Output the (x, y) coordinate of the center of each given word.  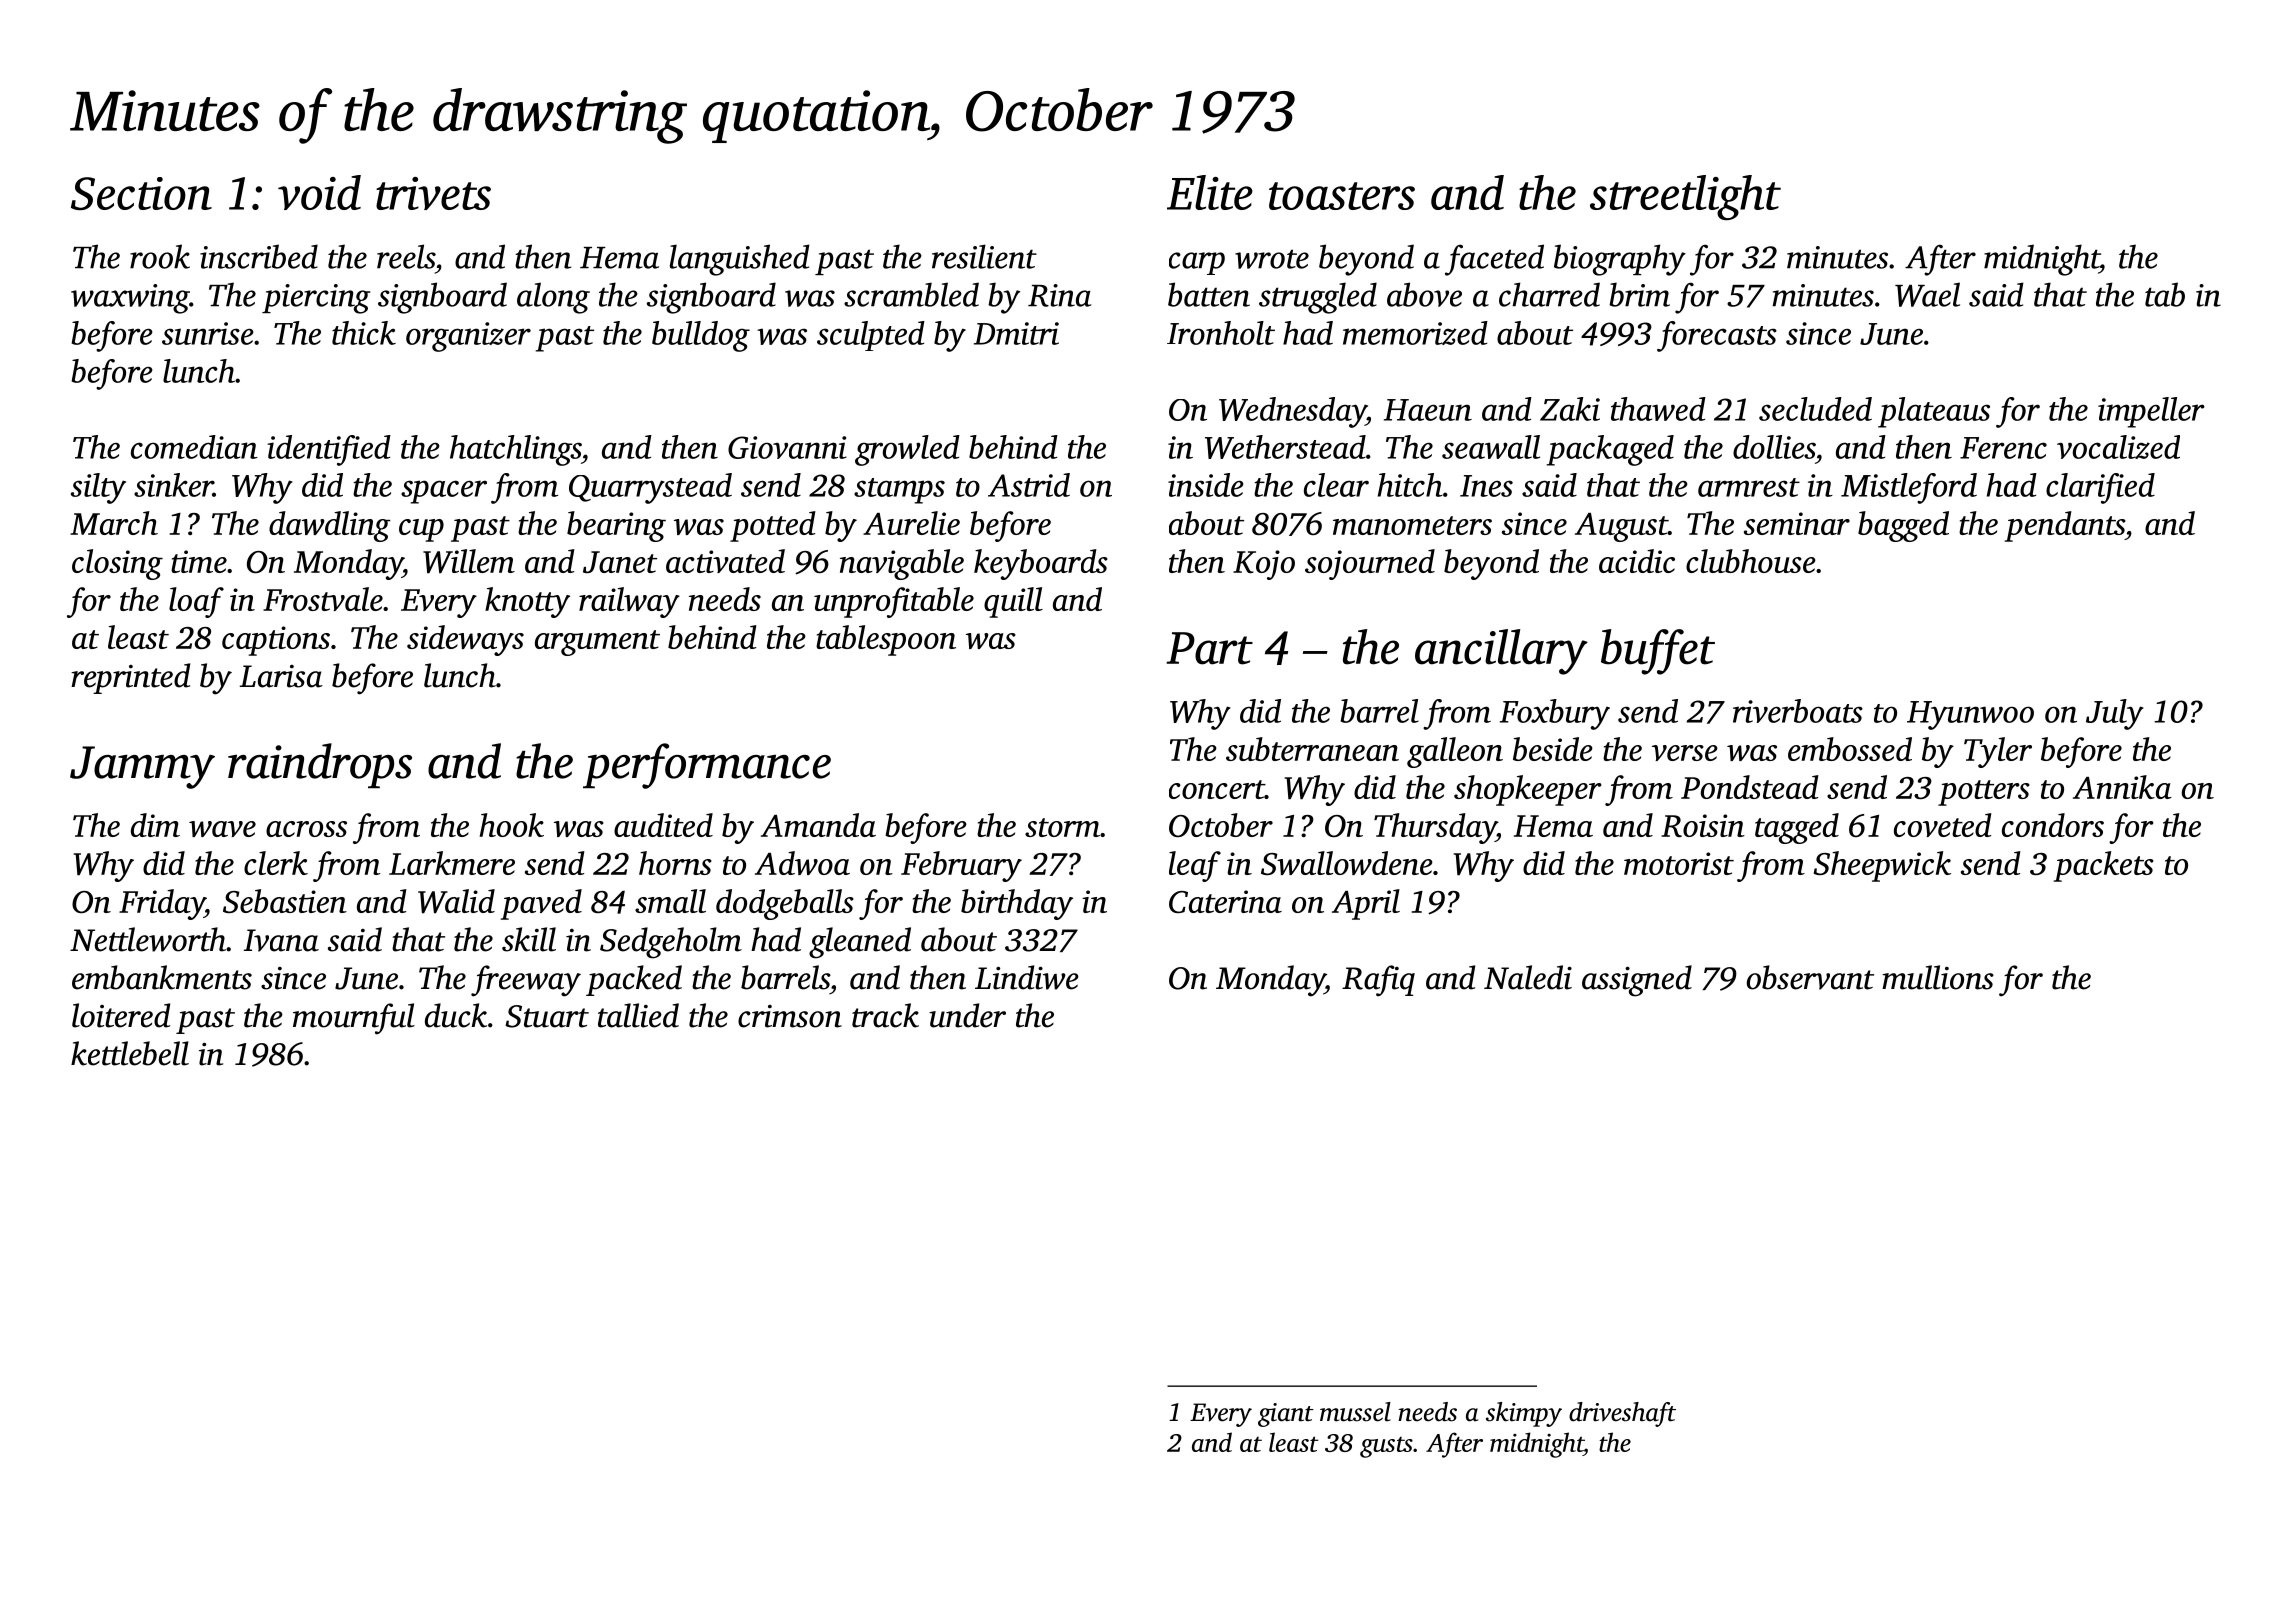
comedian (194, 447)
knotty (527, 602)
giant (1286, 1415)
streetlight (1685, 198)
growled (907, 450)
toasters (1342, 196)
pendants (2065, 526)
